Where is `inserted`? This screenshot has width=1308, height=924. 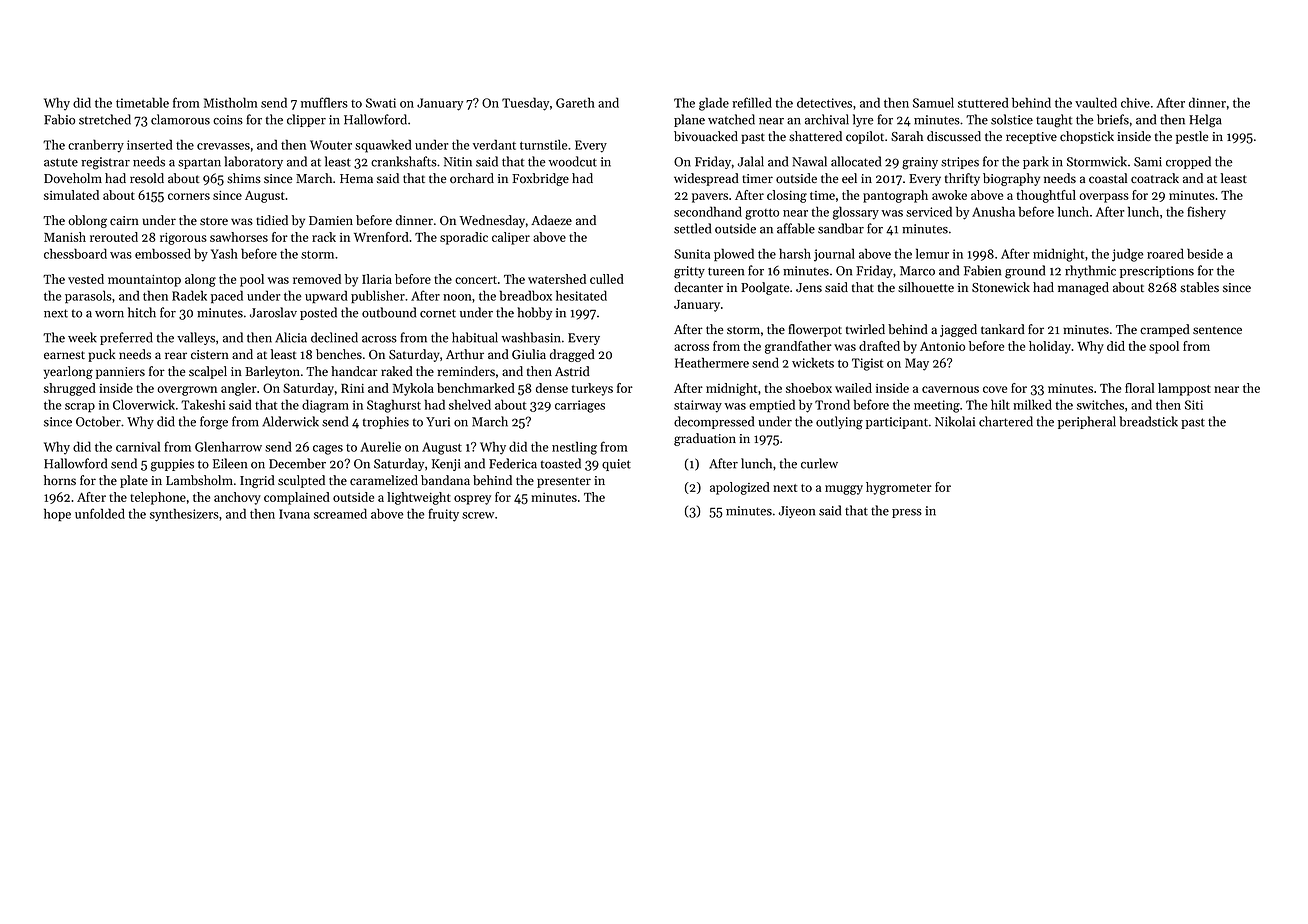 inserted is located at coordinates (150, 144).
